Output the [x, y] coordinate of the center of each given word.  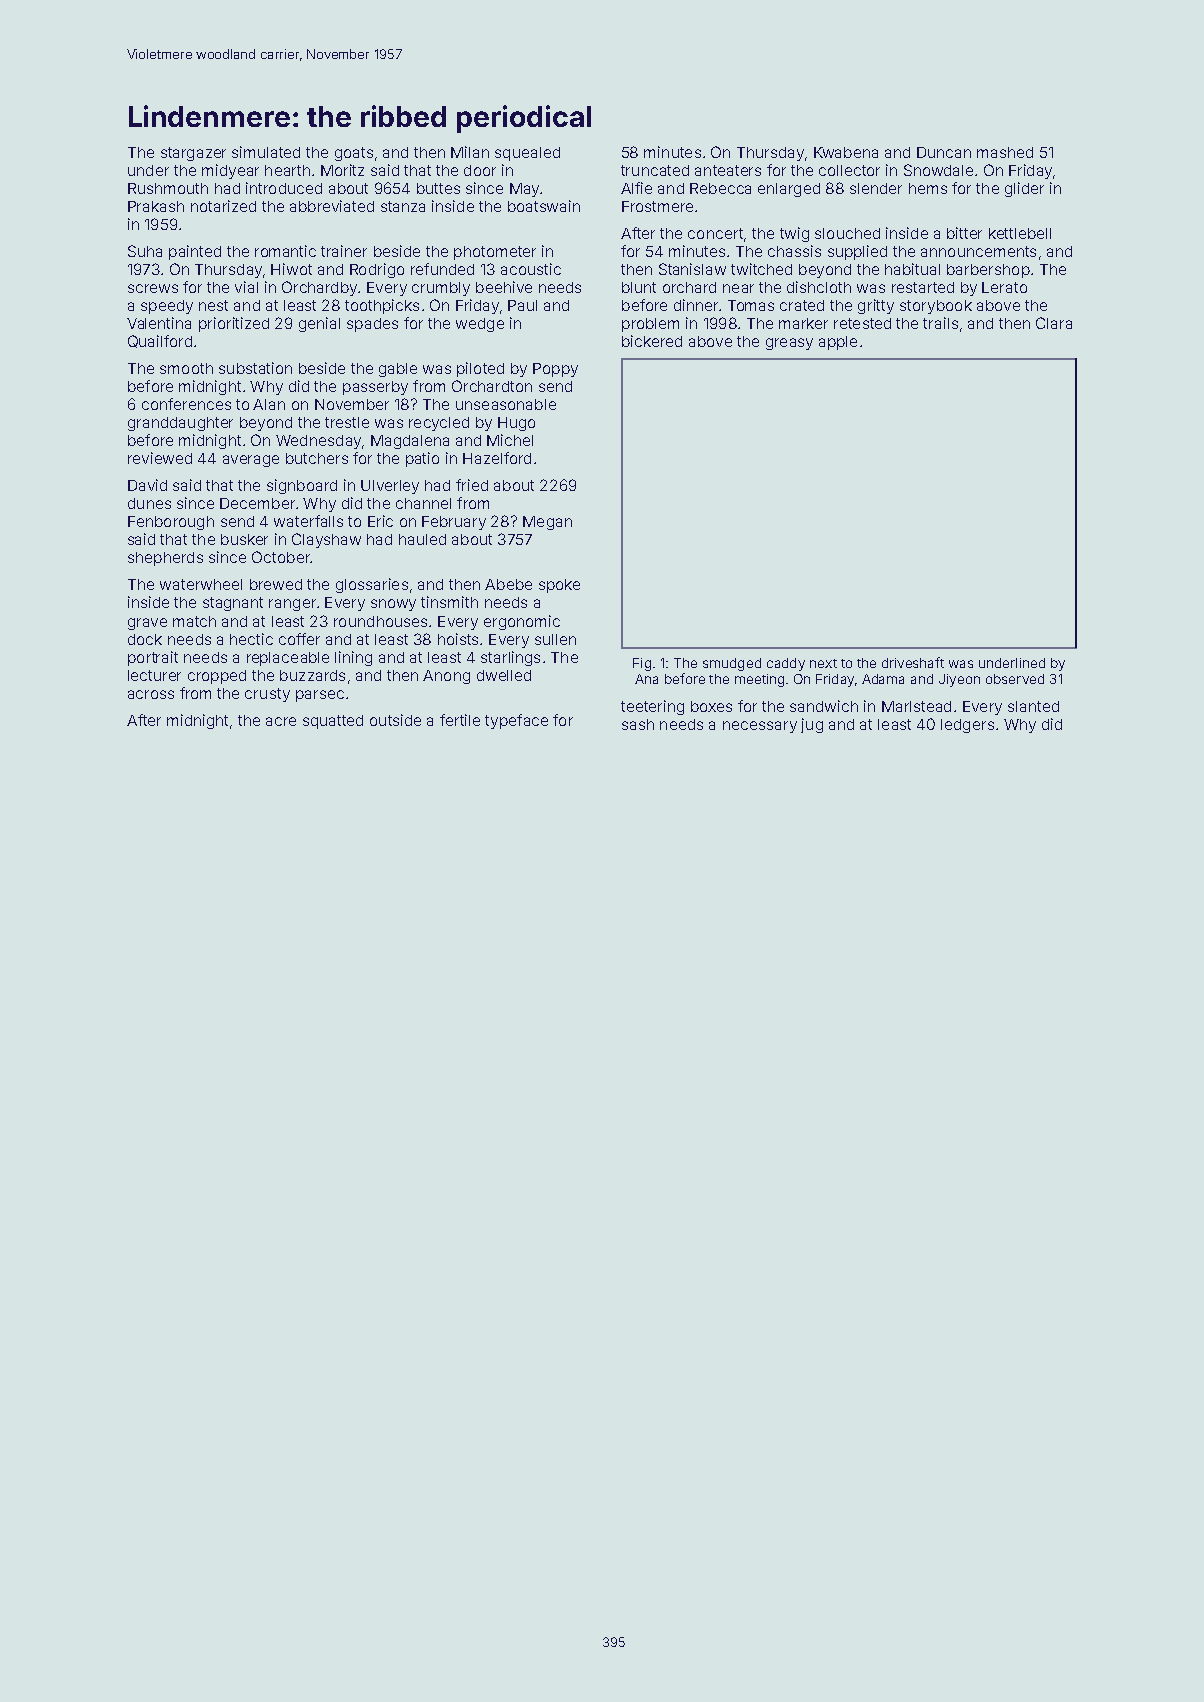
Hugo [516, 424]
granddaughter [180, 424]
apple [838, 343]
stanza [403, 206]
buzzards [312, 675]
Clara [1054, 323]
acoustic [531, 269]
